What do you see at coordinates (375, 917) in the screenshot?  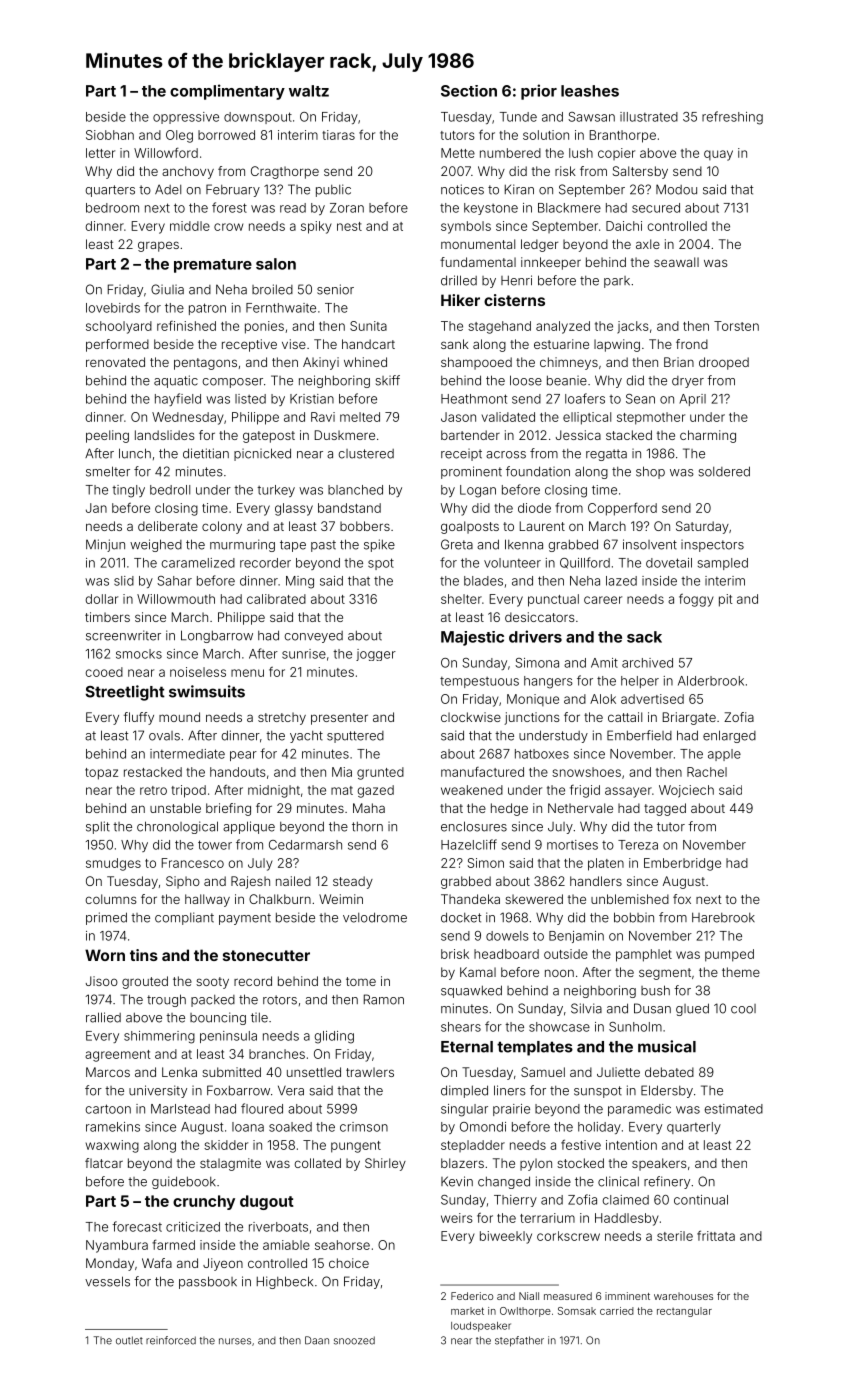 I see `velodrome` at bounding box center [375, 917].
